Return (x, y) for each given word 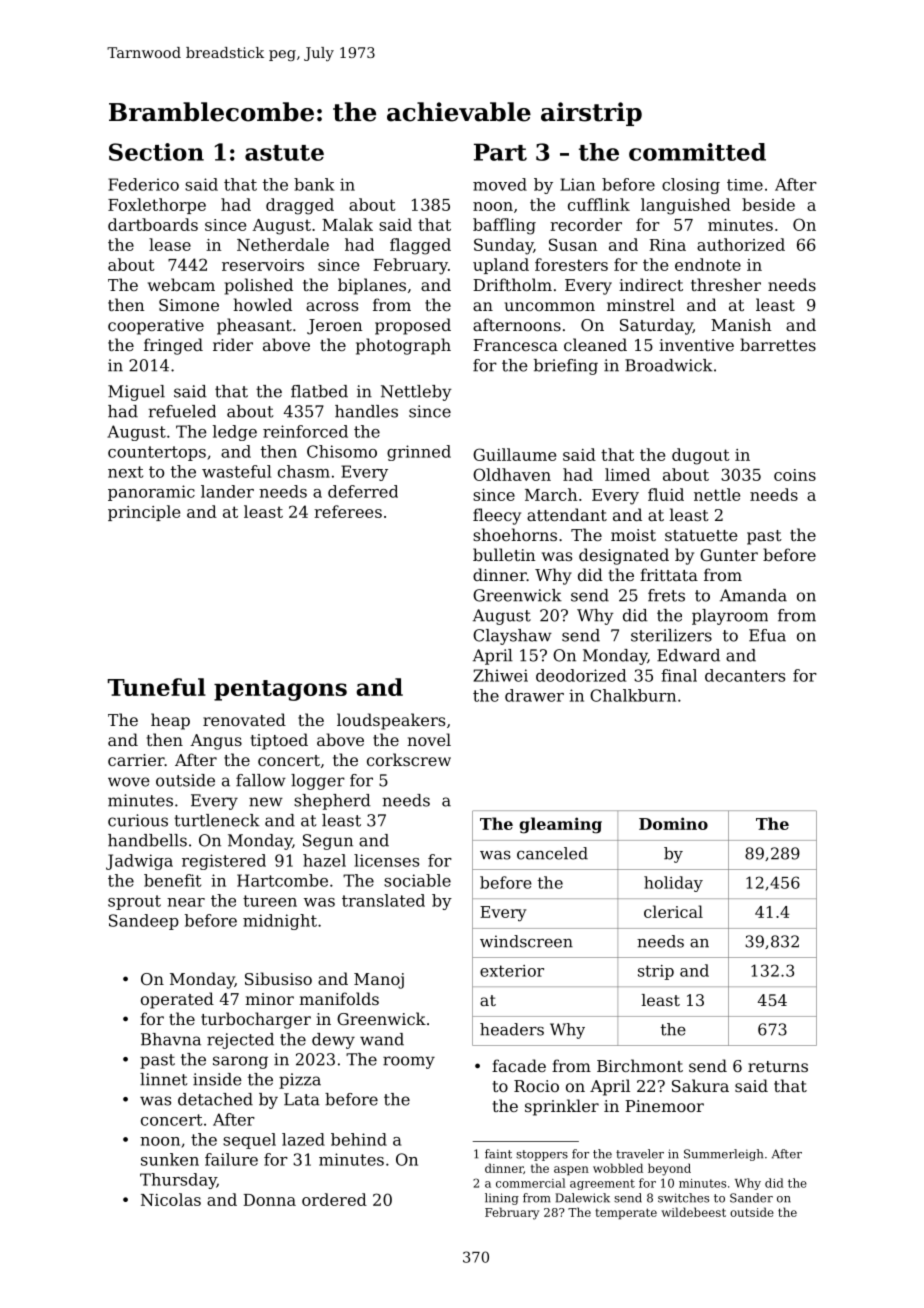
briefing (566, 367)
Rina (667, 245)
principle (144, 513)
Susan (573, 244)
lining (502, 1199)
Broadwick (669, 365)
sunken (170, 1159)
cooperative (156, 327)
